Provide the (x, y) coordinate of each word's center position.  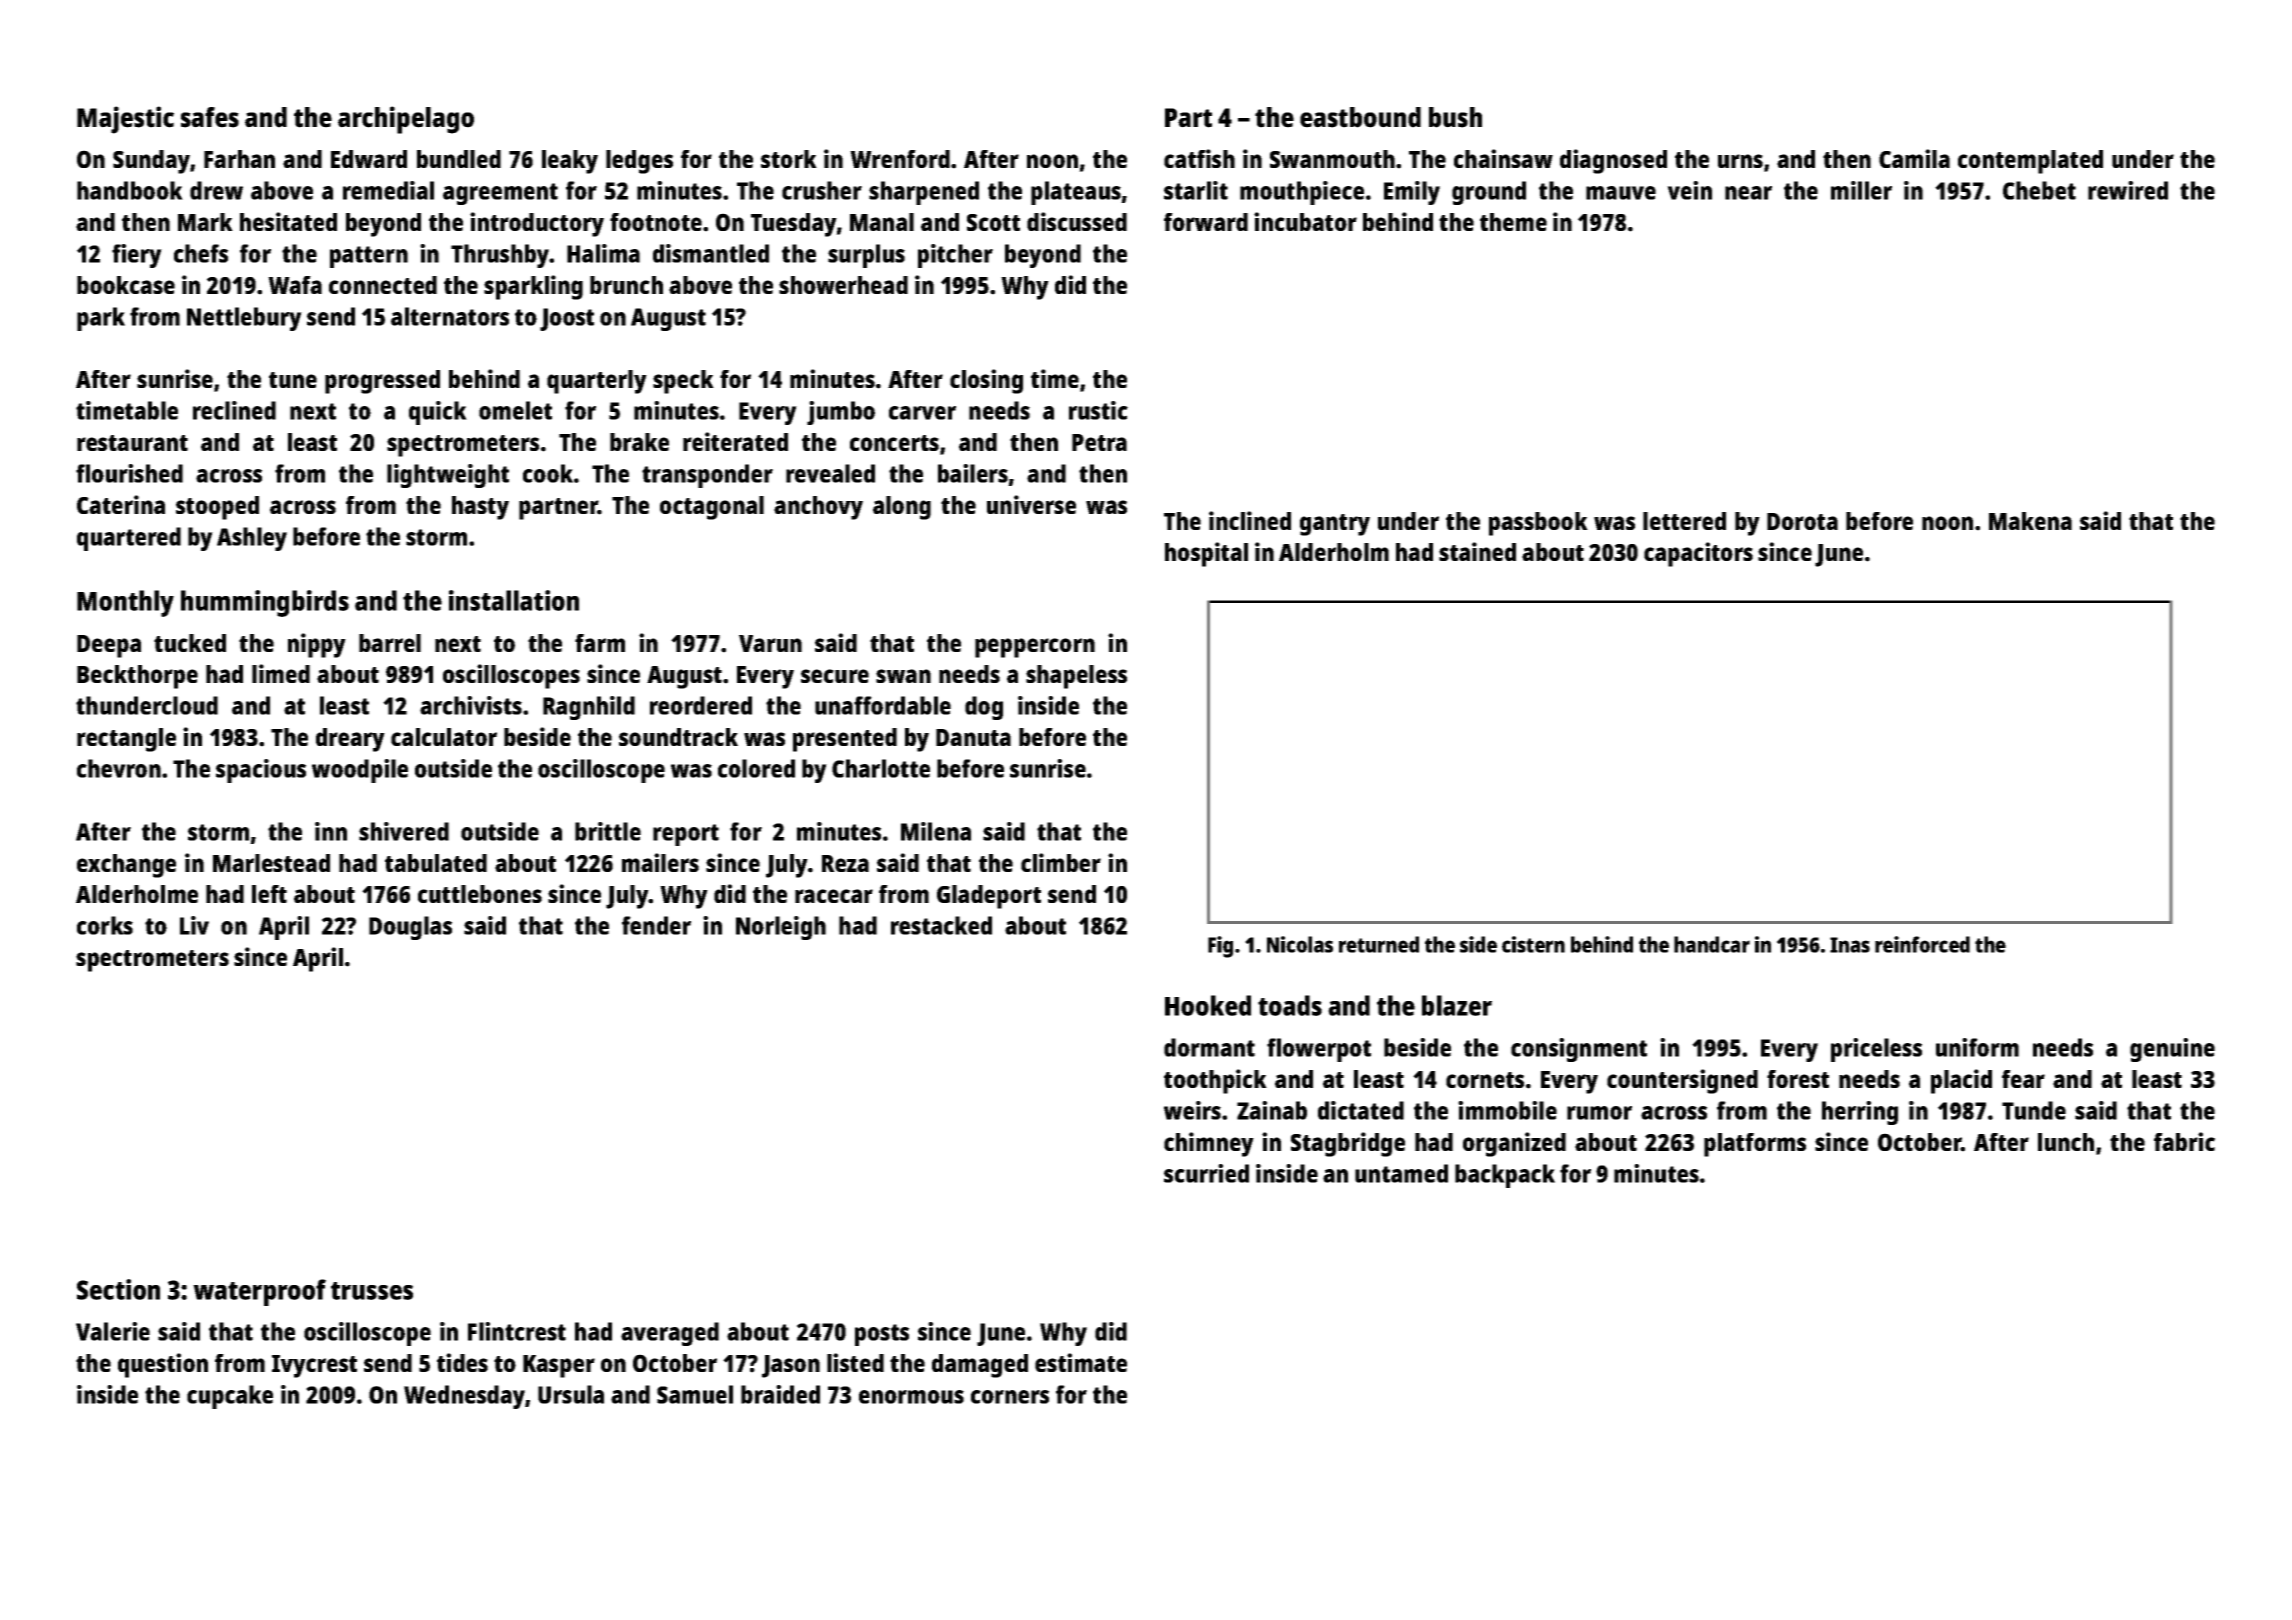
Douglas (410, 928)
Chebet (2039, 190)
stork (789, 159)
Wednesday (464, 1397)
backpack (1505, 1176)
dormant (1209, 1047)
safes (210, 117)
